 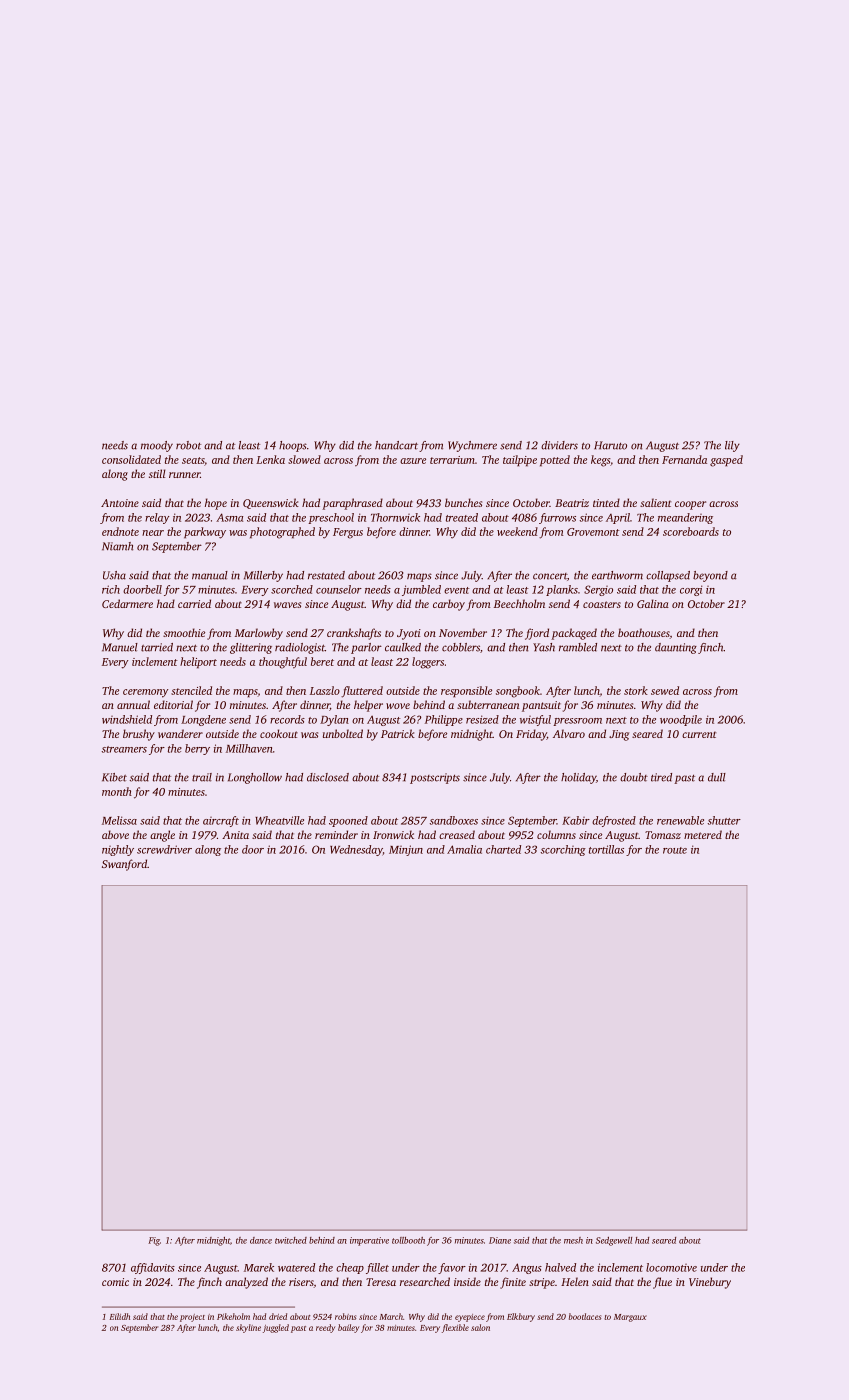 I want to click on collapsed, so click(x=668, y=576).
